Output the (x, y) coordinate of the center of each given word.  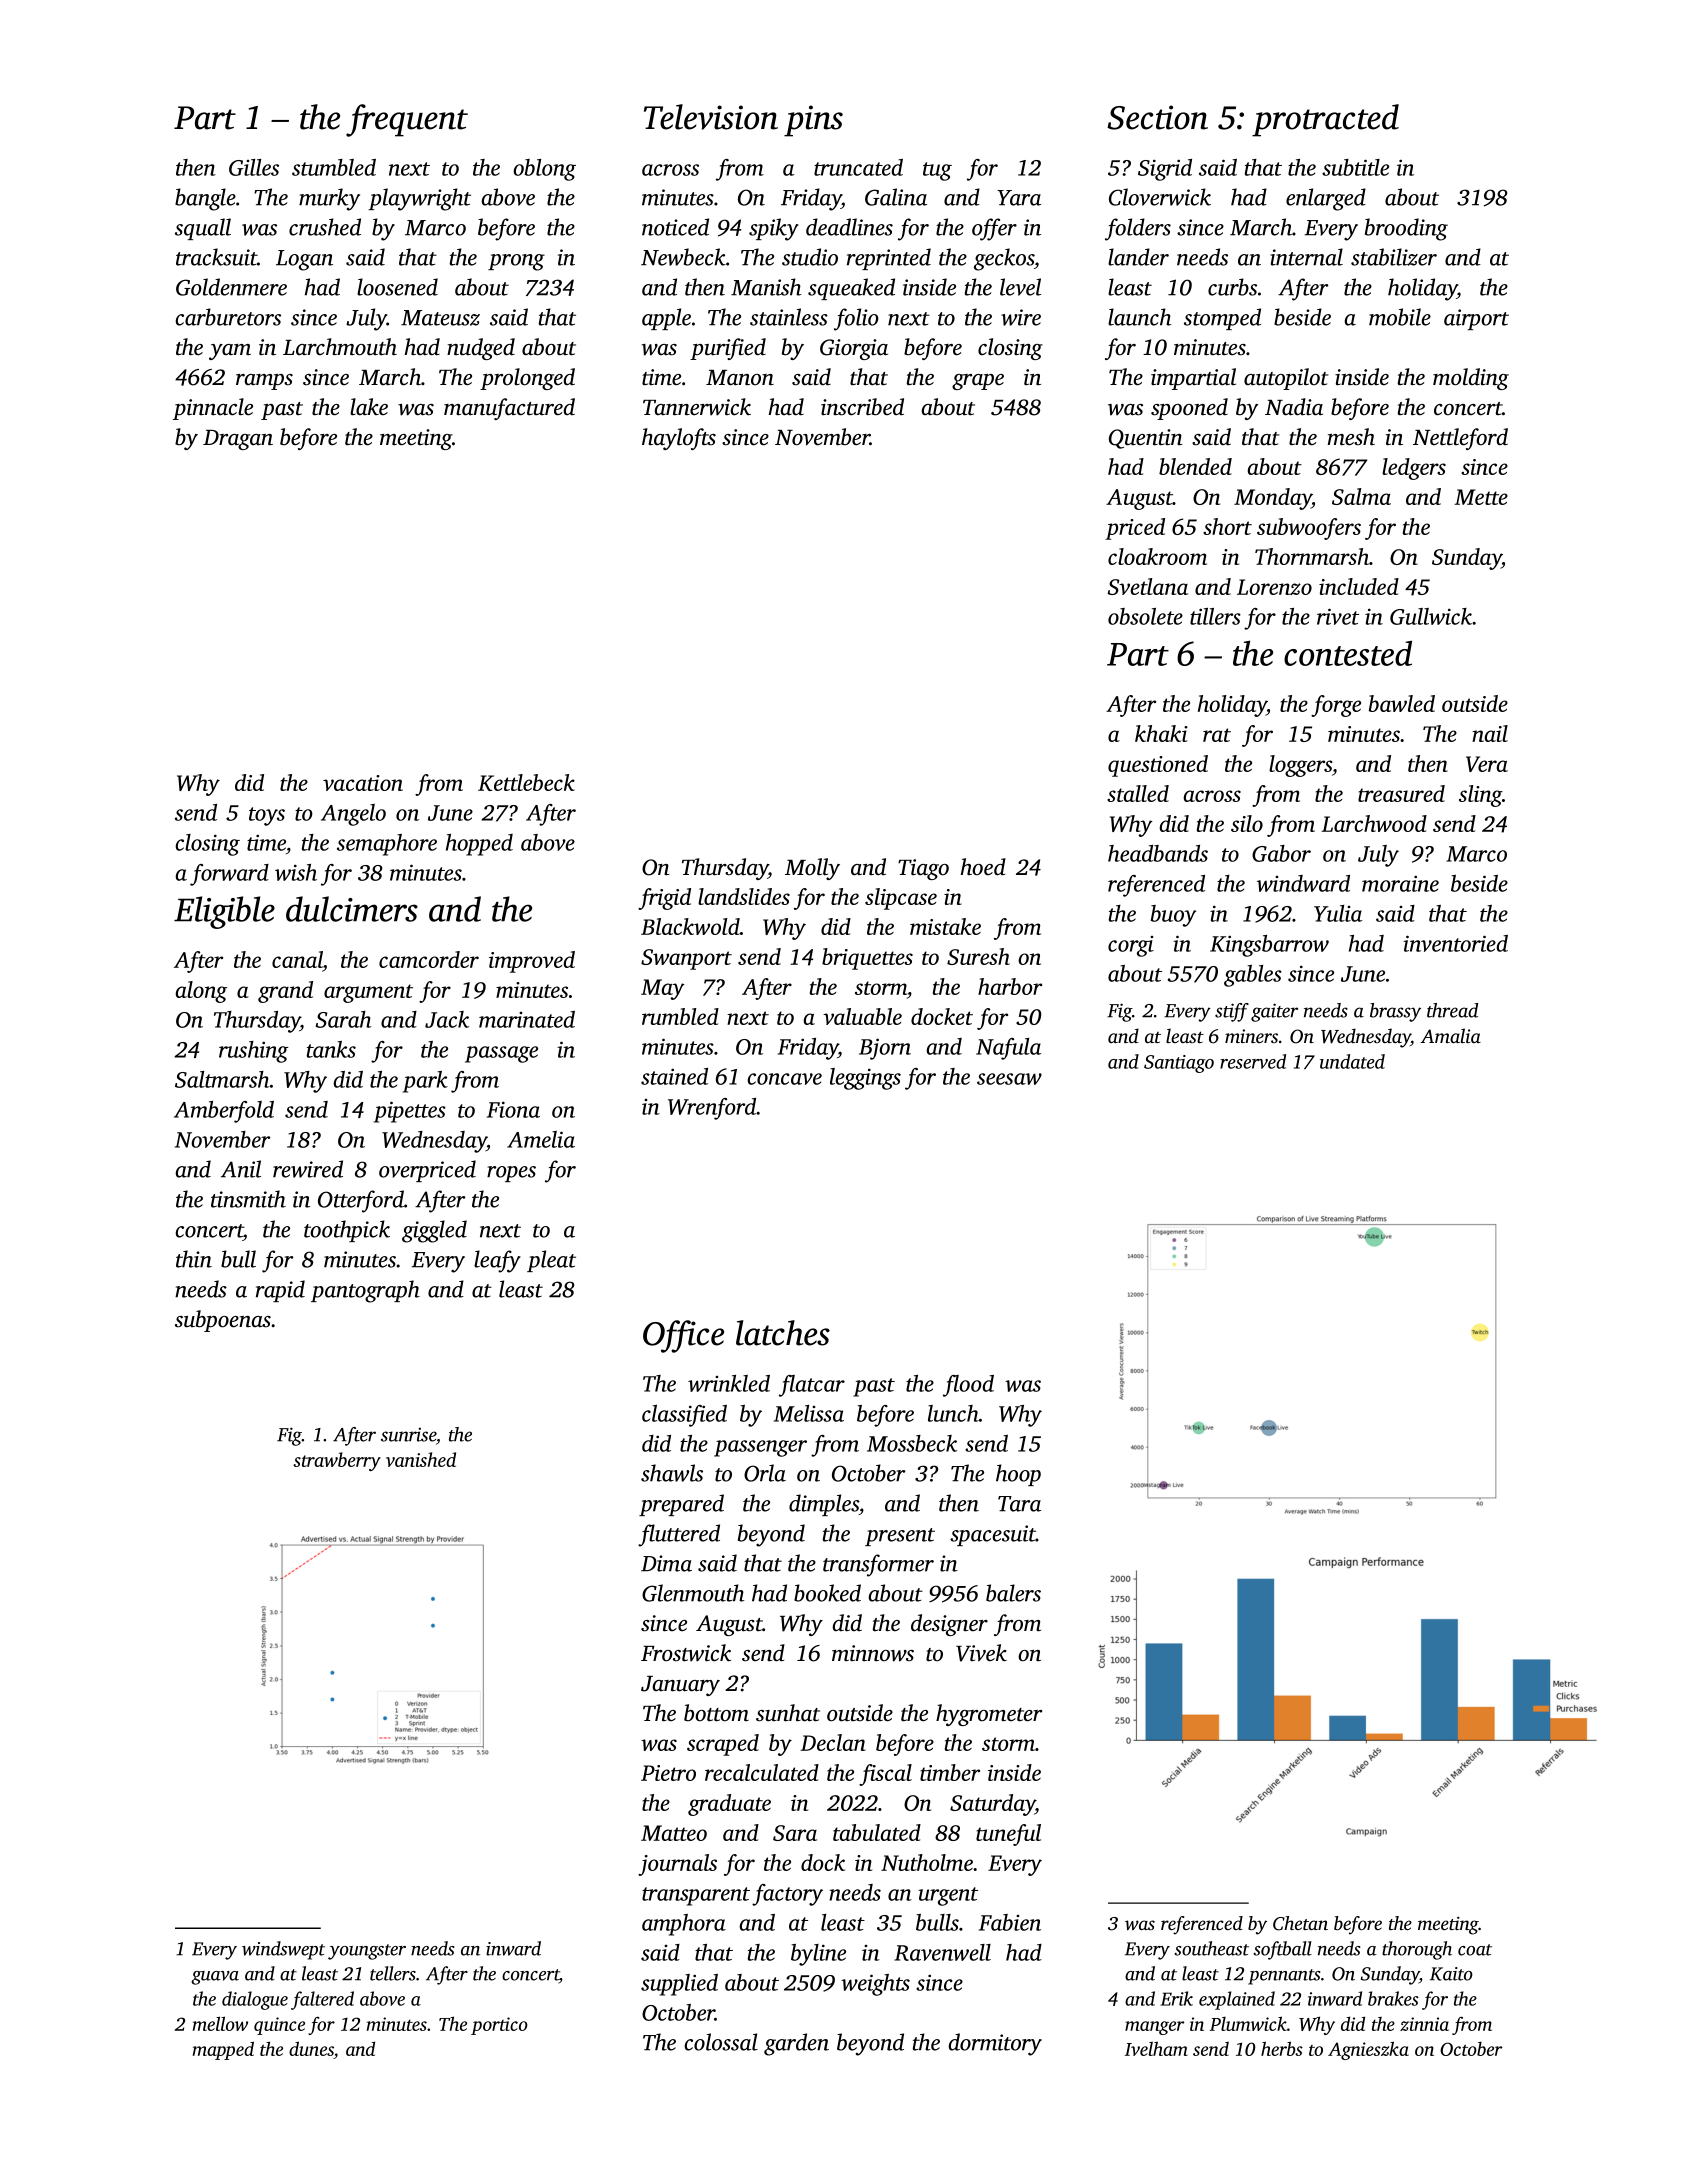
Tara (1019, 1504)
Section (1157, 117)
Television (711, 117)
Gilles (254, 167)
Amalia (1451, 1035)
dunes (311, 2050)
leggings (865, 1079)
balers (1013, 1593)
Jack (447, 1019)
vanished (421, 1459)
